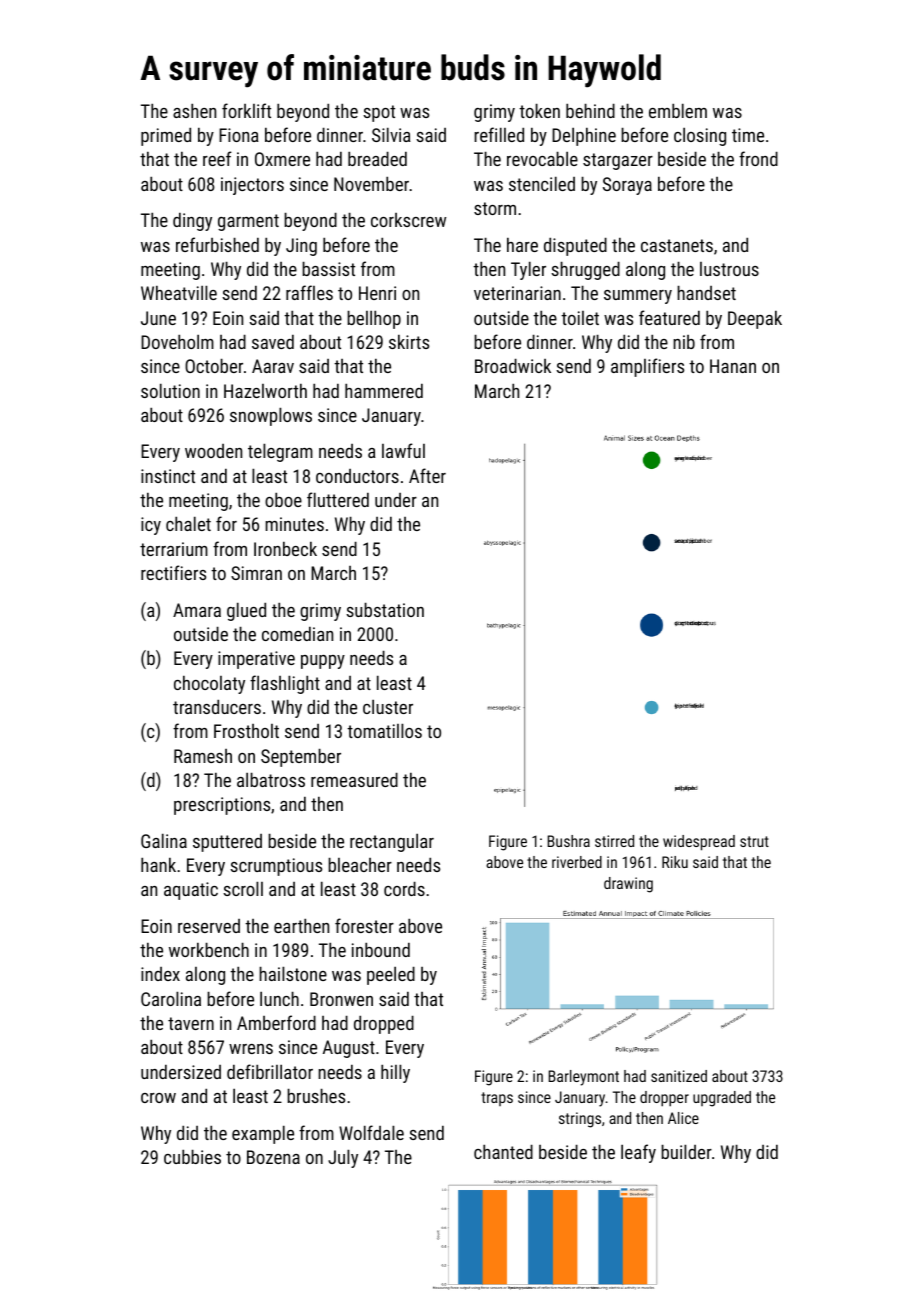 This document has height=1314, width=924. What do you see at coordinates (408, 220) in the document?
I see `corkscrew` at bounding box center [408, 220].
